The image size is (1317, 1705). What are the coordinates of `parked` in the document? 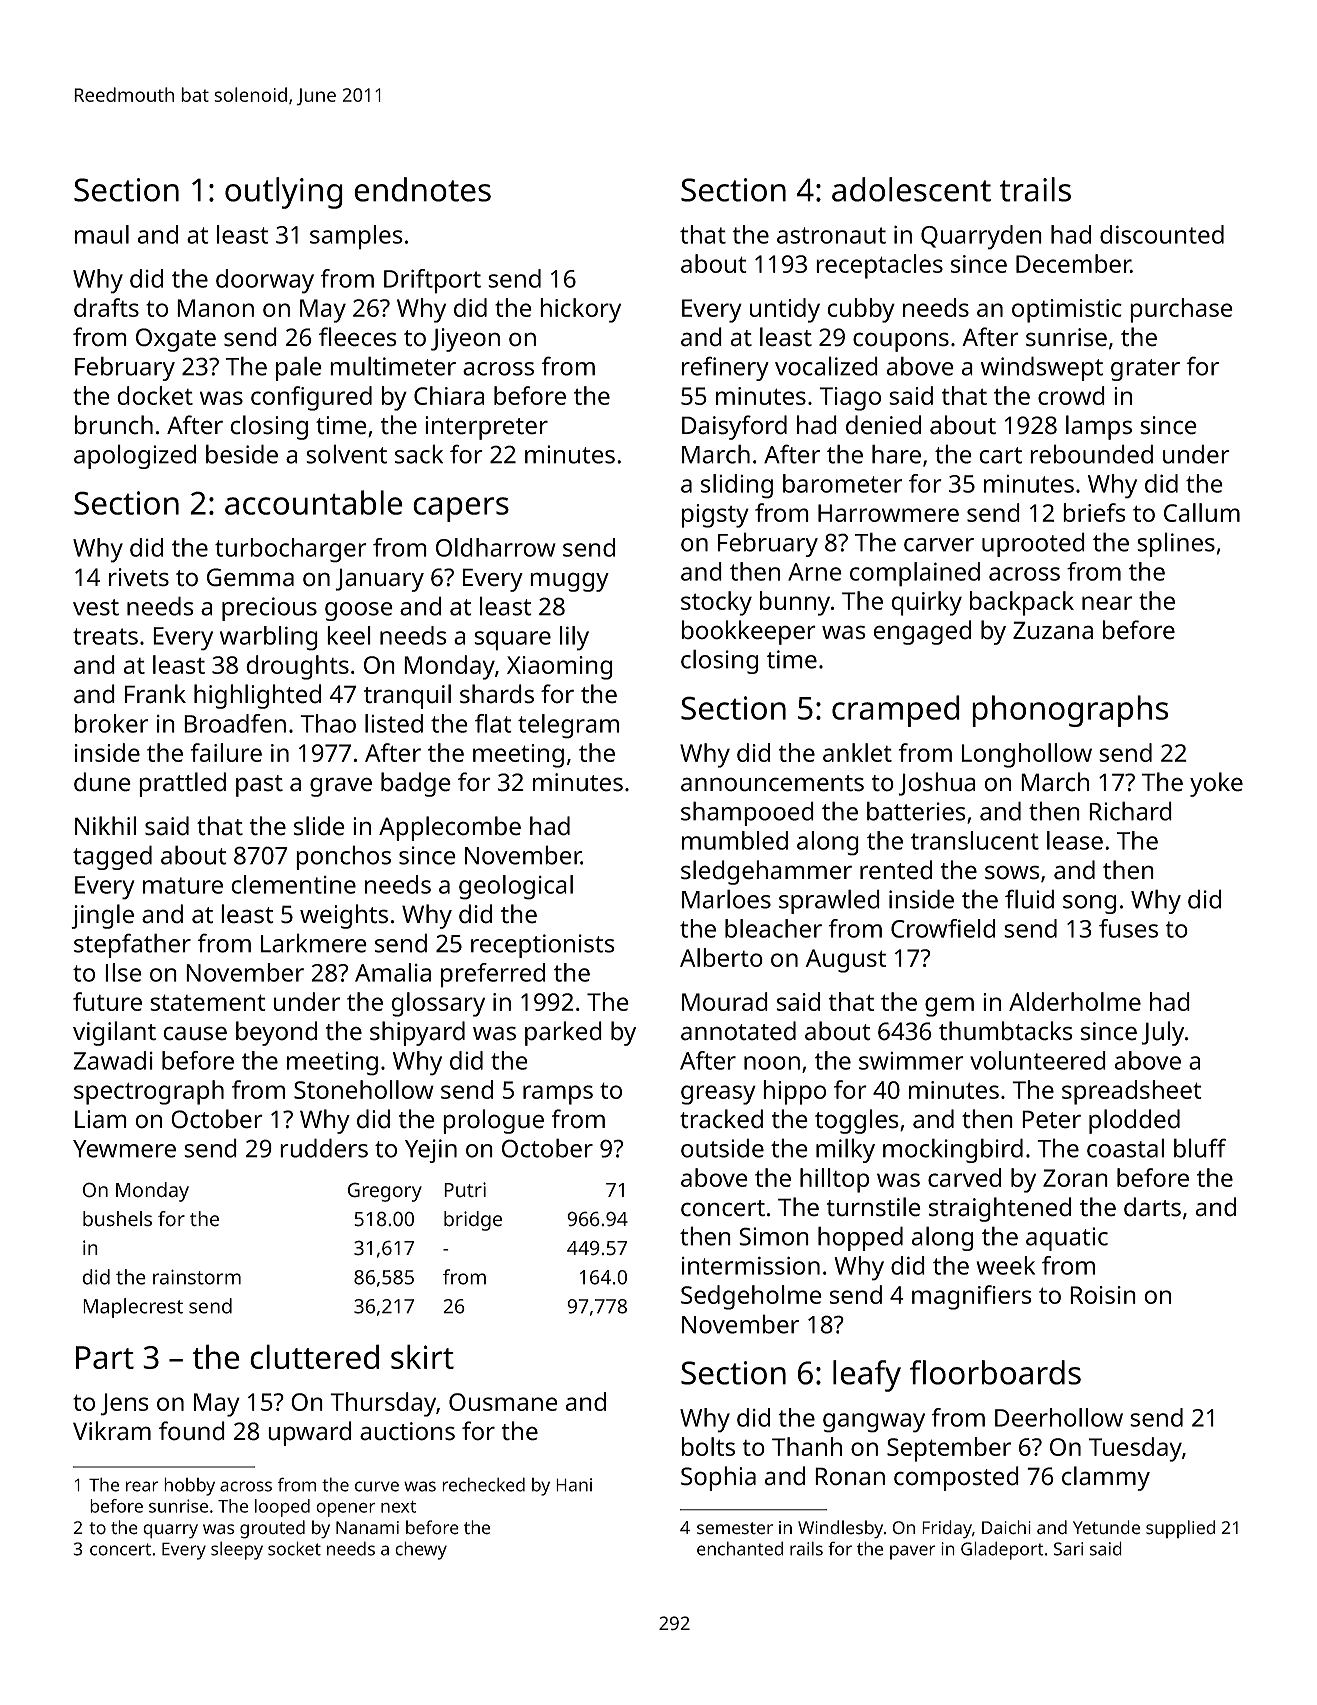 It's located at (563, 1033).
